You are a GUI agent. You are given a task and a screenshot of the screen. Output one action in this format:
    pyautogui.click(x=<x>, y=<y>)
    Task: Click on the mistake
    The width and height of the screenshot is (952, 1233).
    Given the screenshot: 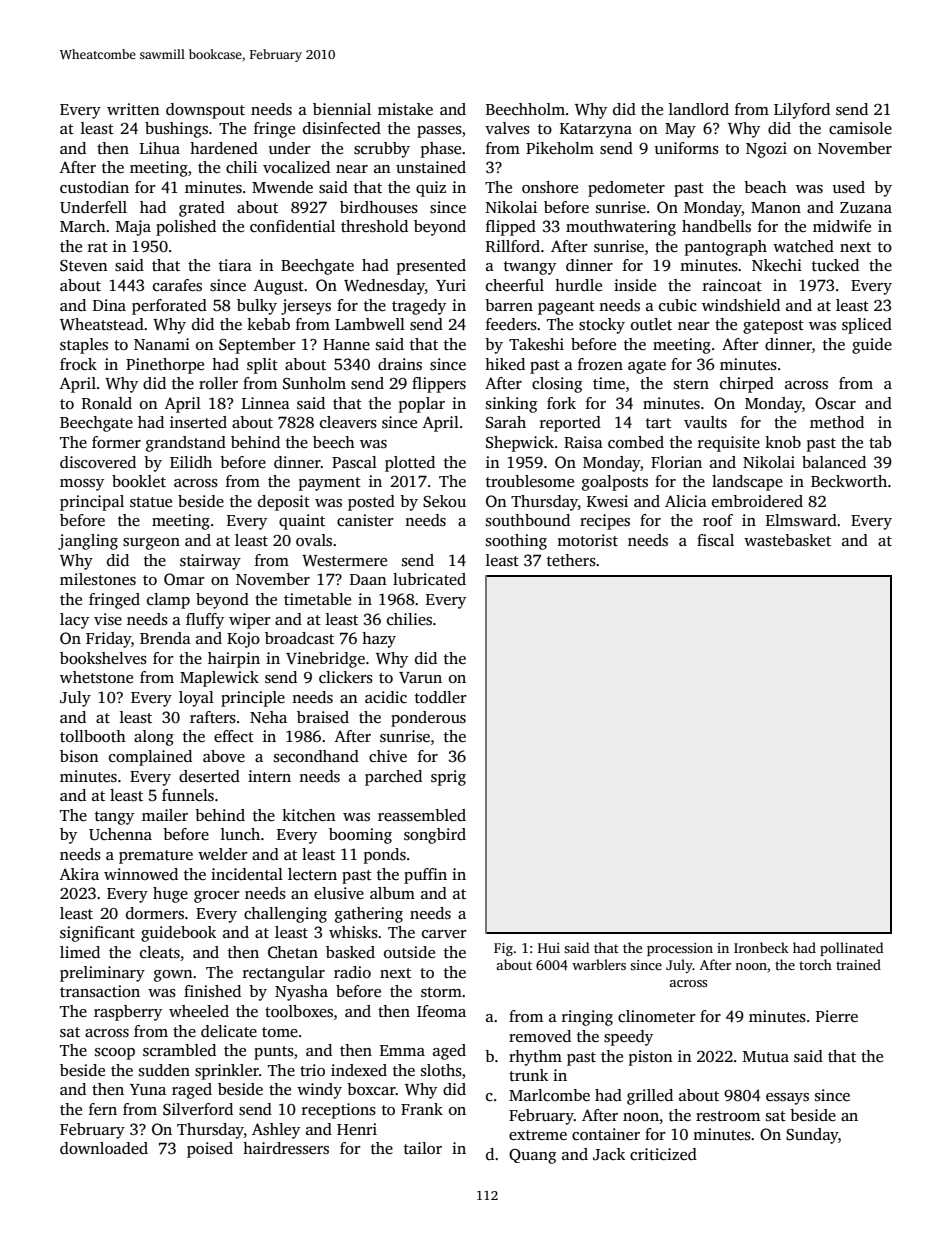 What is the action you would take?
    pyautogui.click(x=405, y=109)
